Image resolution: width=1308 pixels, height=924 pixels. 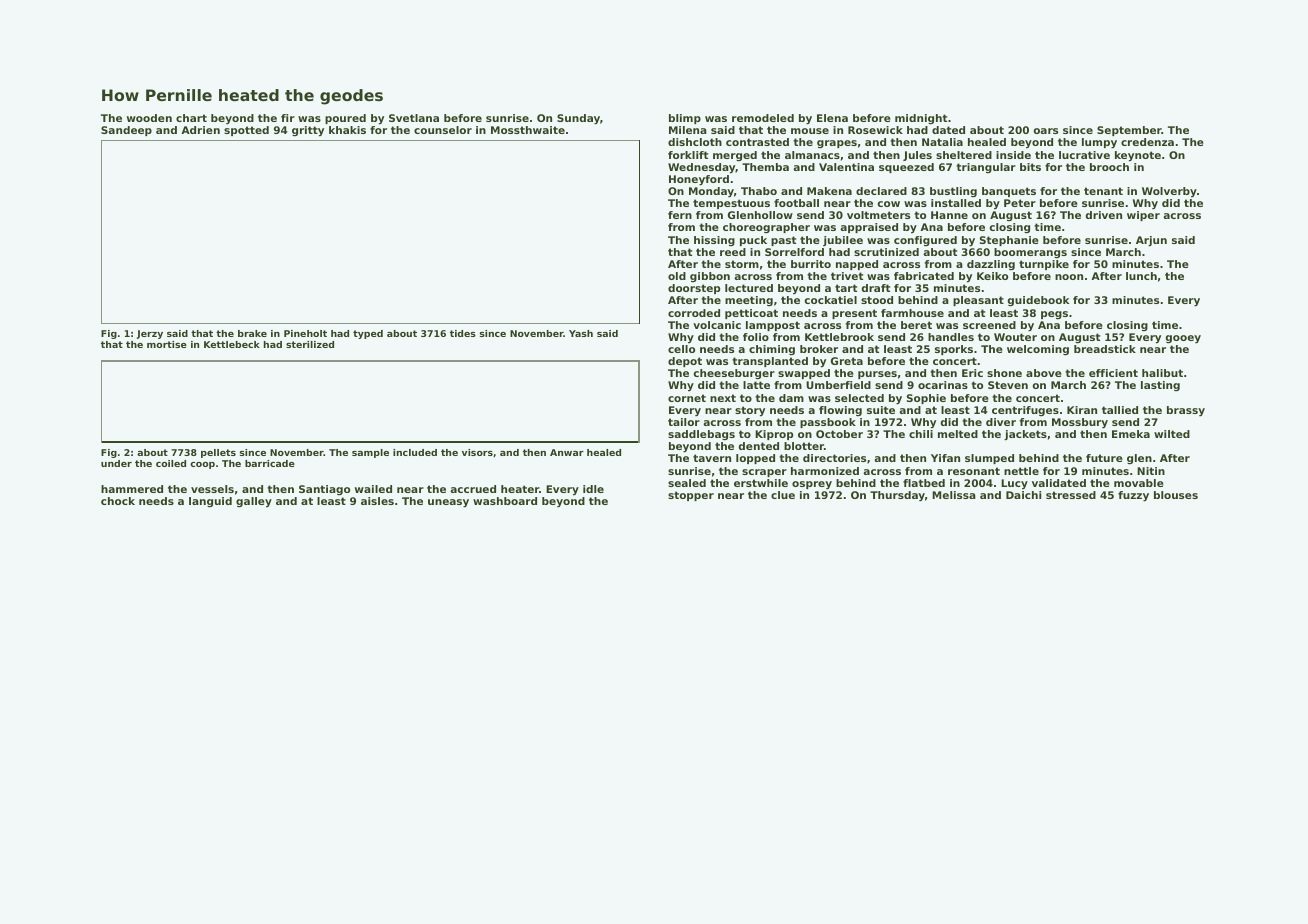 What do you see at coordinates (150, 334) in the screenshot?
I see `Jerzy` at bounding box center [150, 334].
